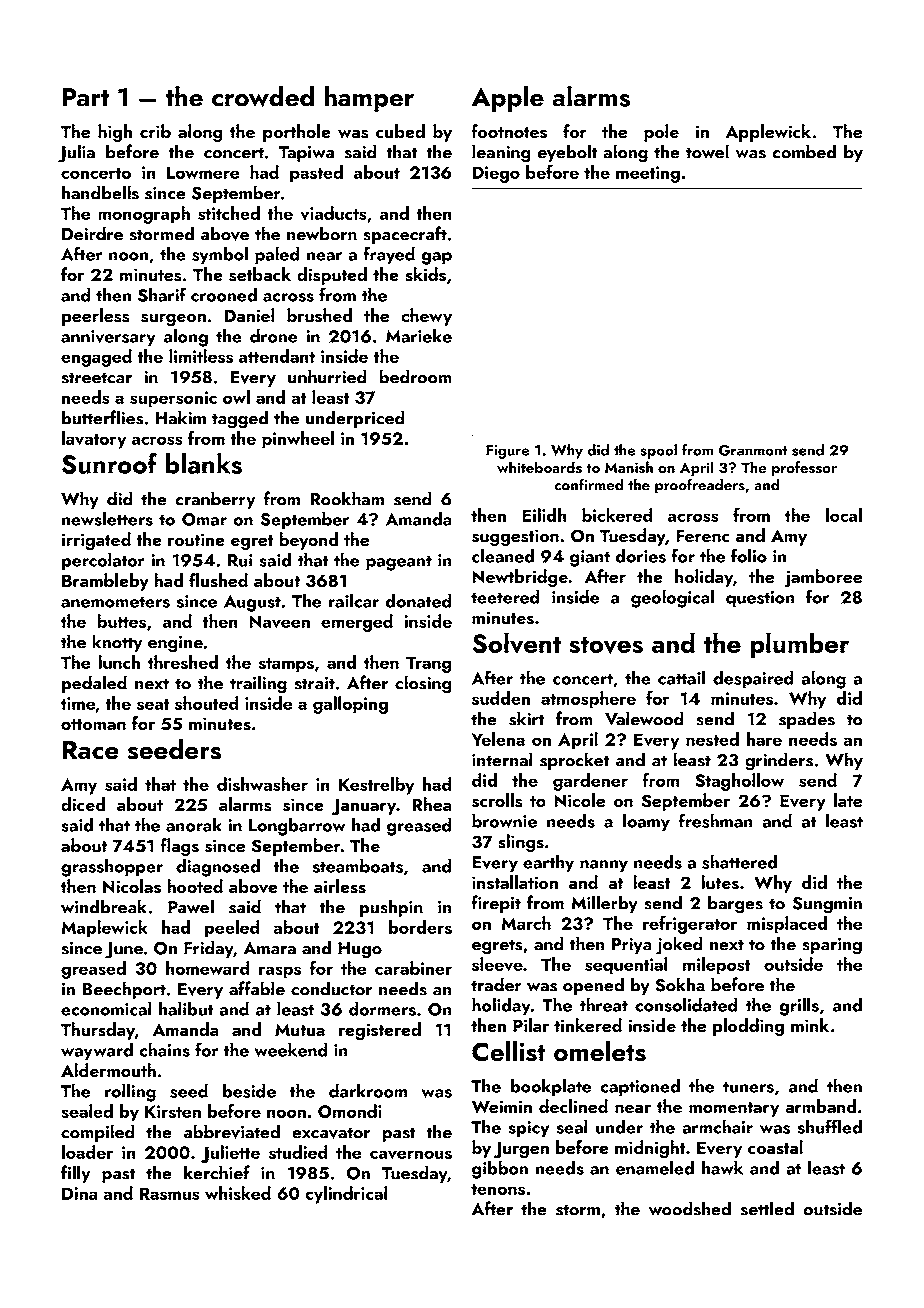 The height and width of the screenshot is (1308, 924). Describe the element at coordinates (810, 1025) in the screenshot. I see `mink` at that location.
